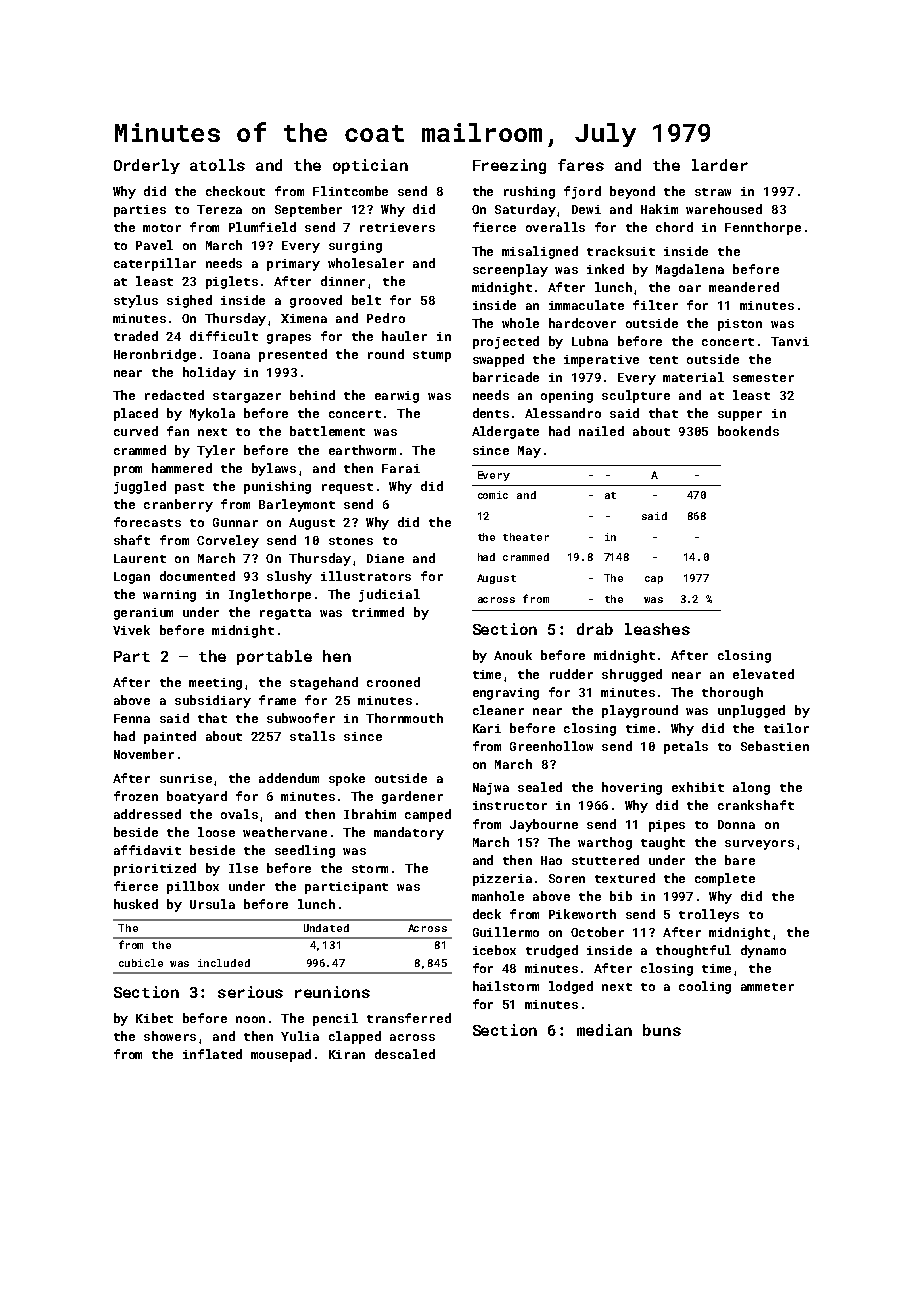  I want to click on primary, so click(293, 265).
